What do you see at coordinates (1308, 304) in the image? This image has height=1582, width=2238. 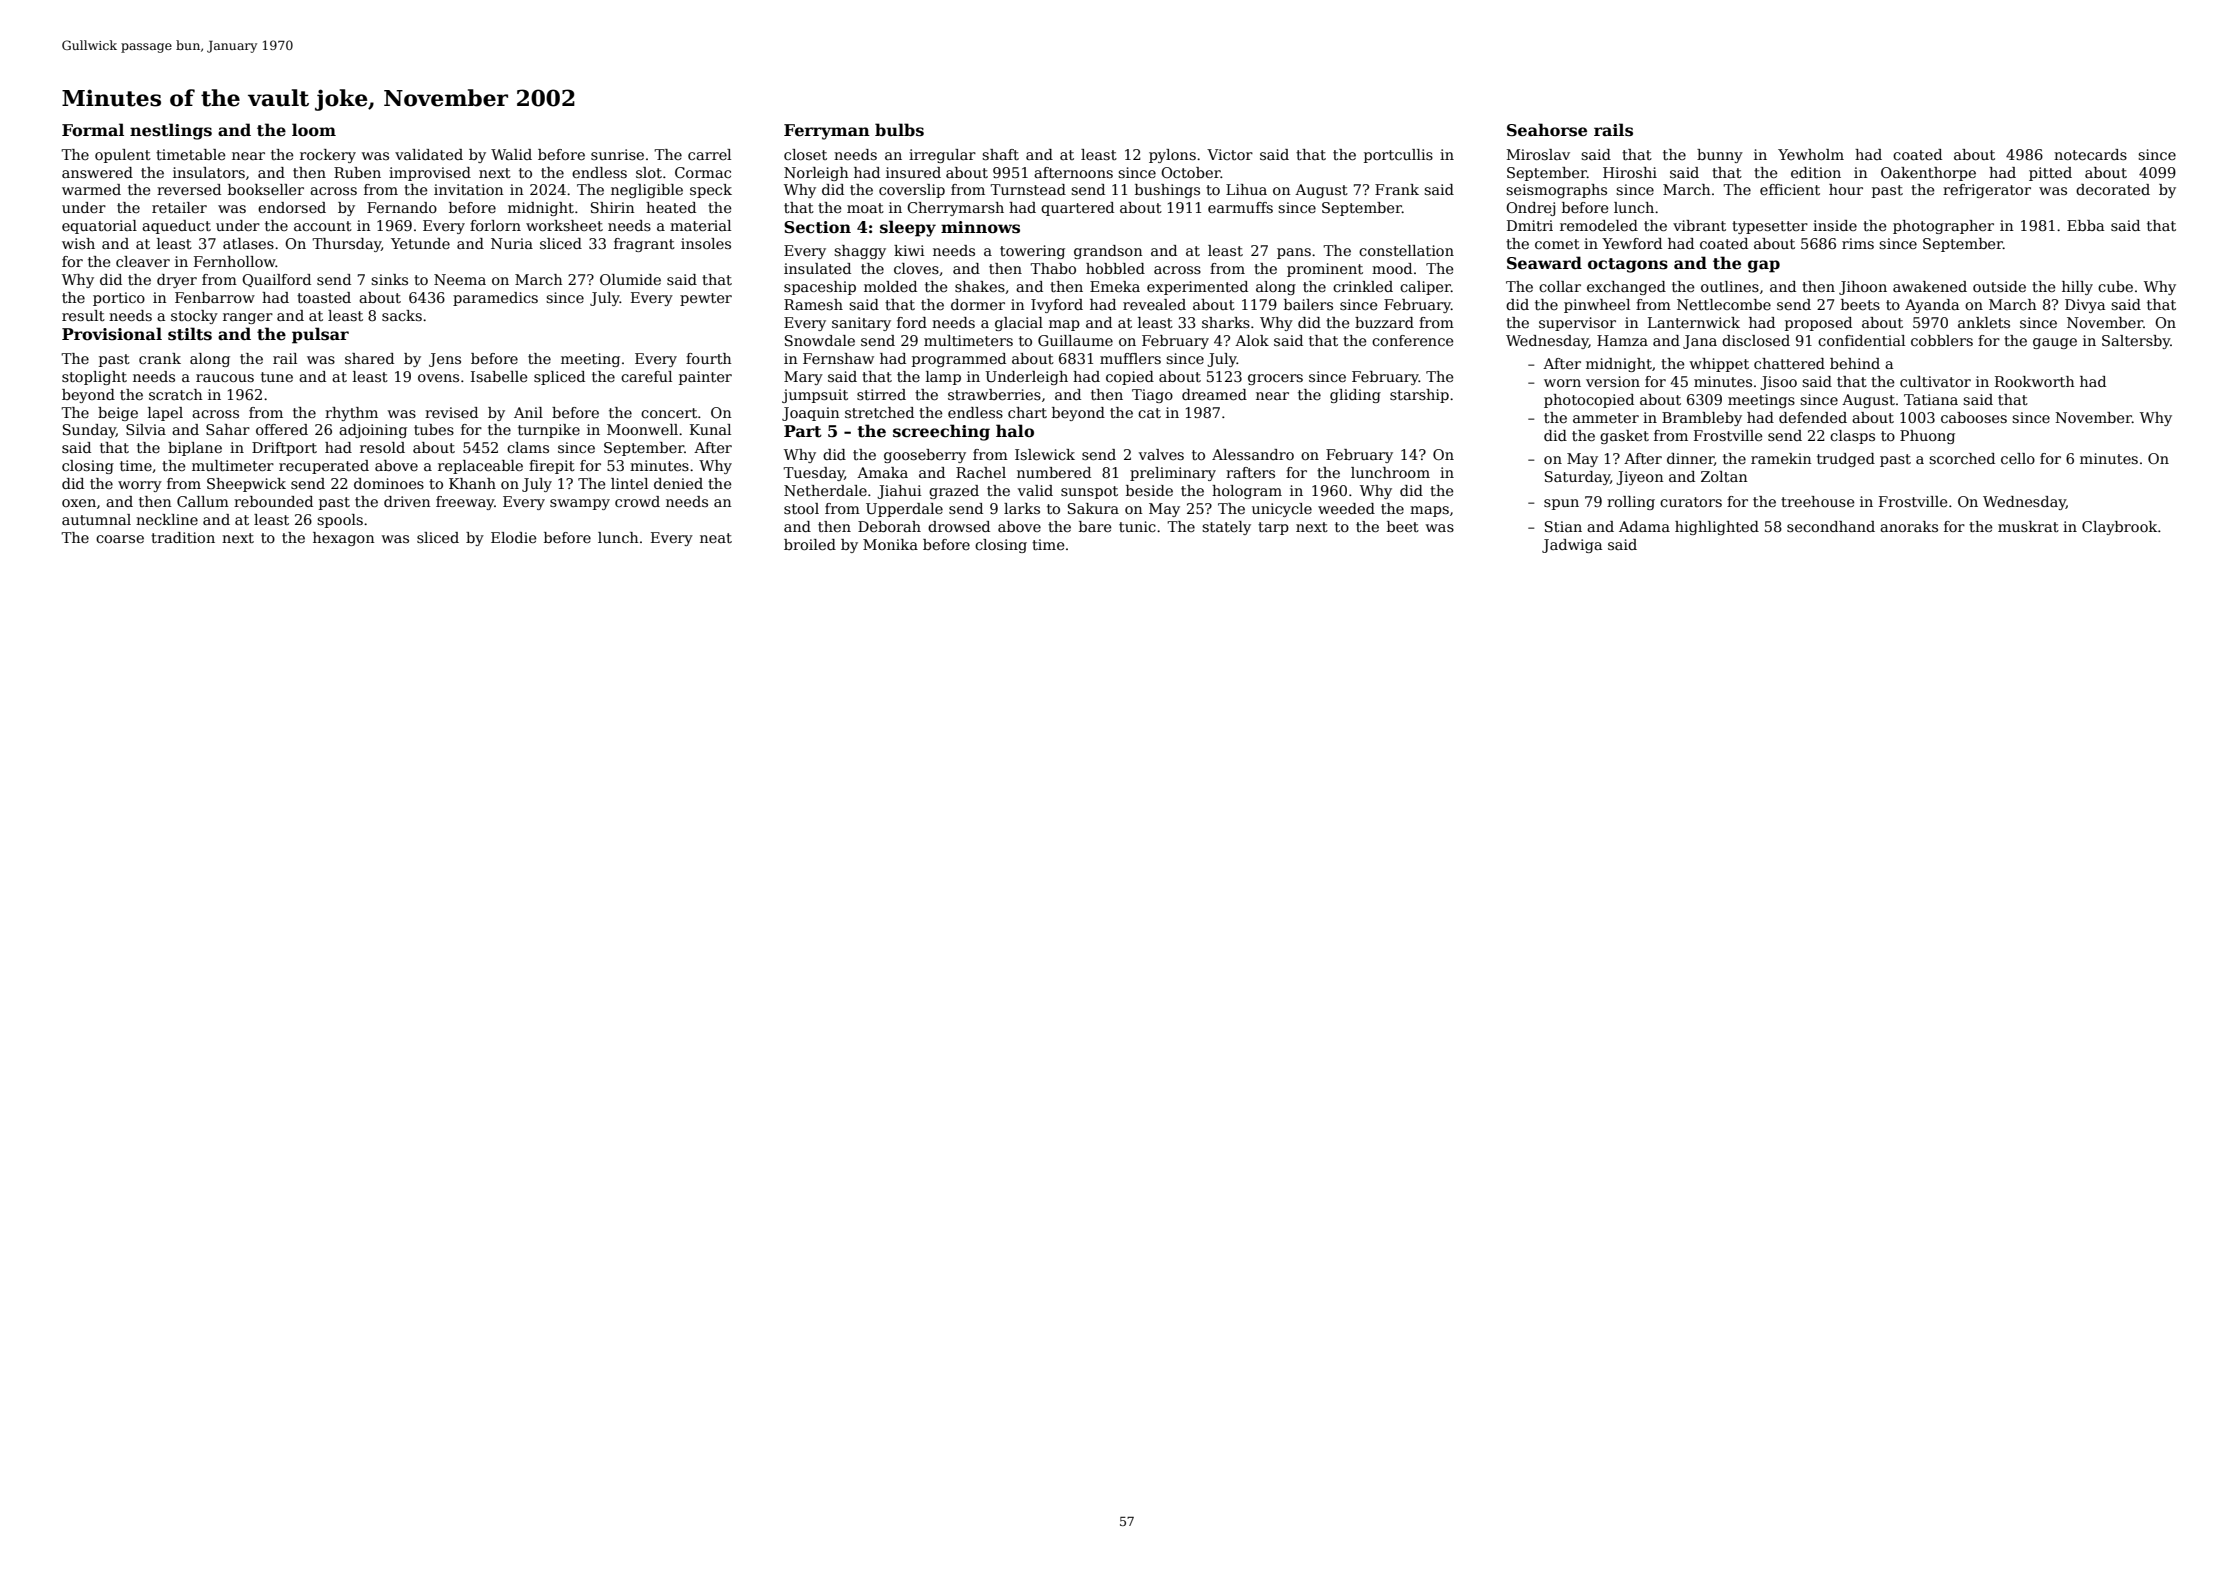 I see `bailers` at bounding box center [1308, 304].
